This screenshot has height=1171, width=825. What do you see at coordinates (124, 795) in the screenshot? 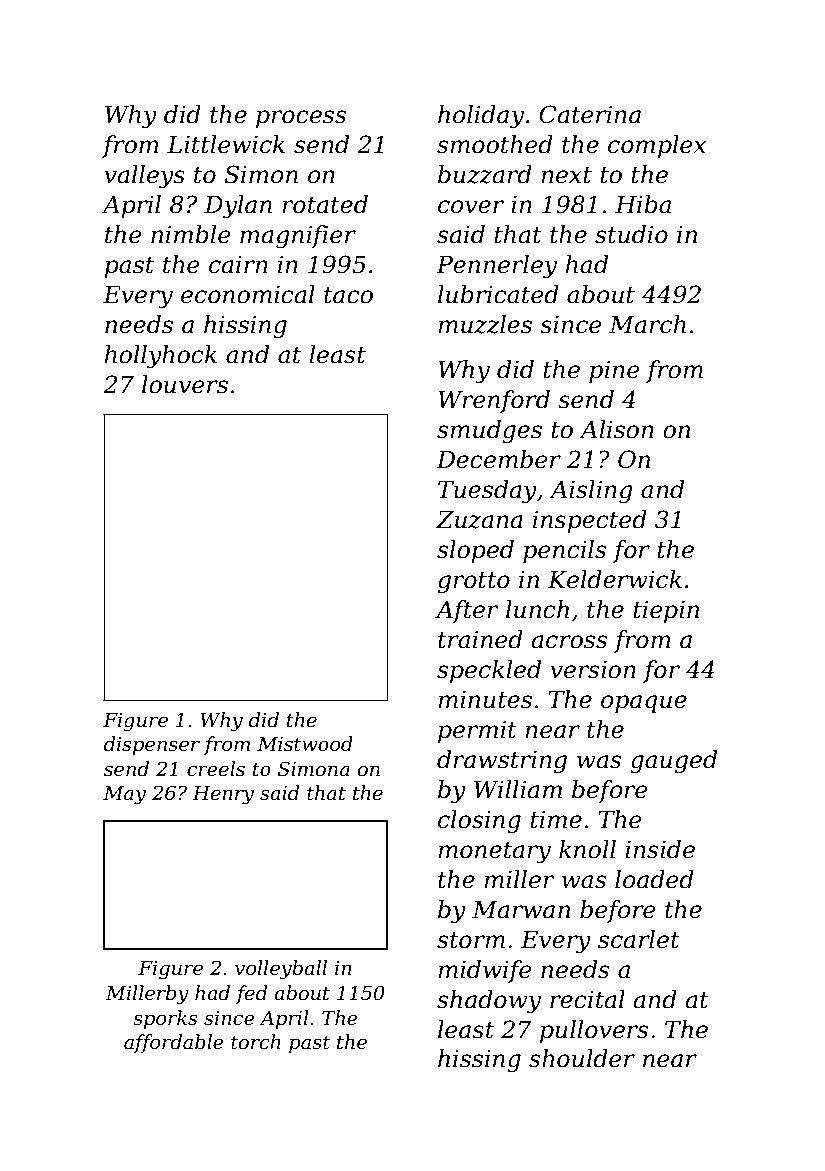
I see `May` at bounding box center [124, 795].
